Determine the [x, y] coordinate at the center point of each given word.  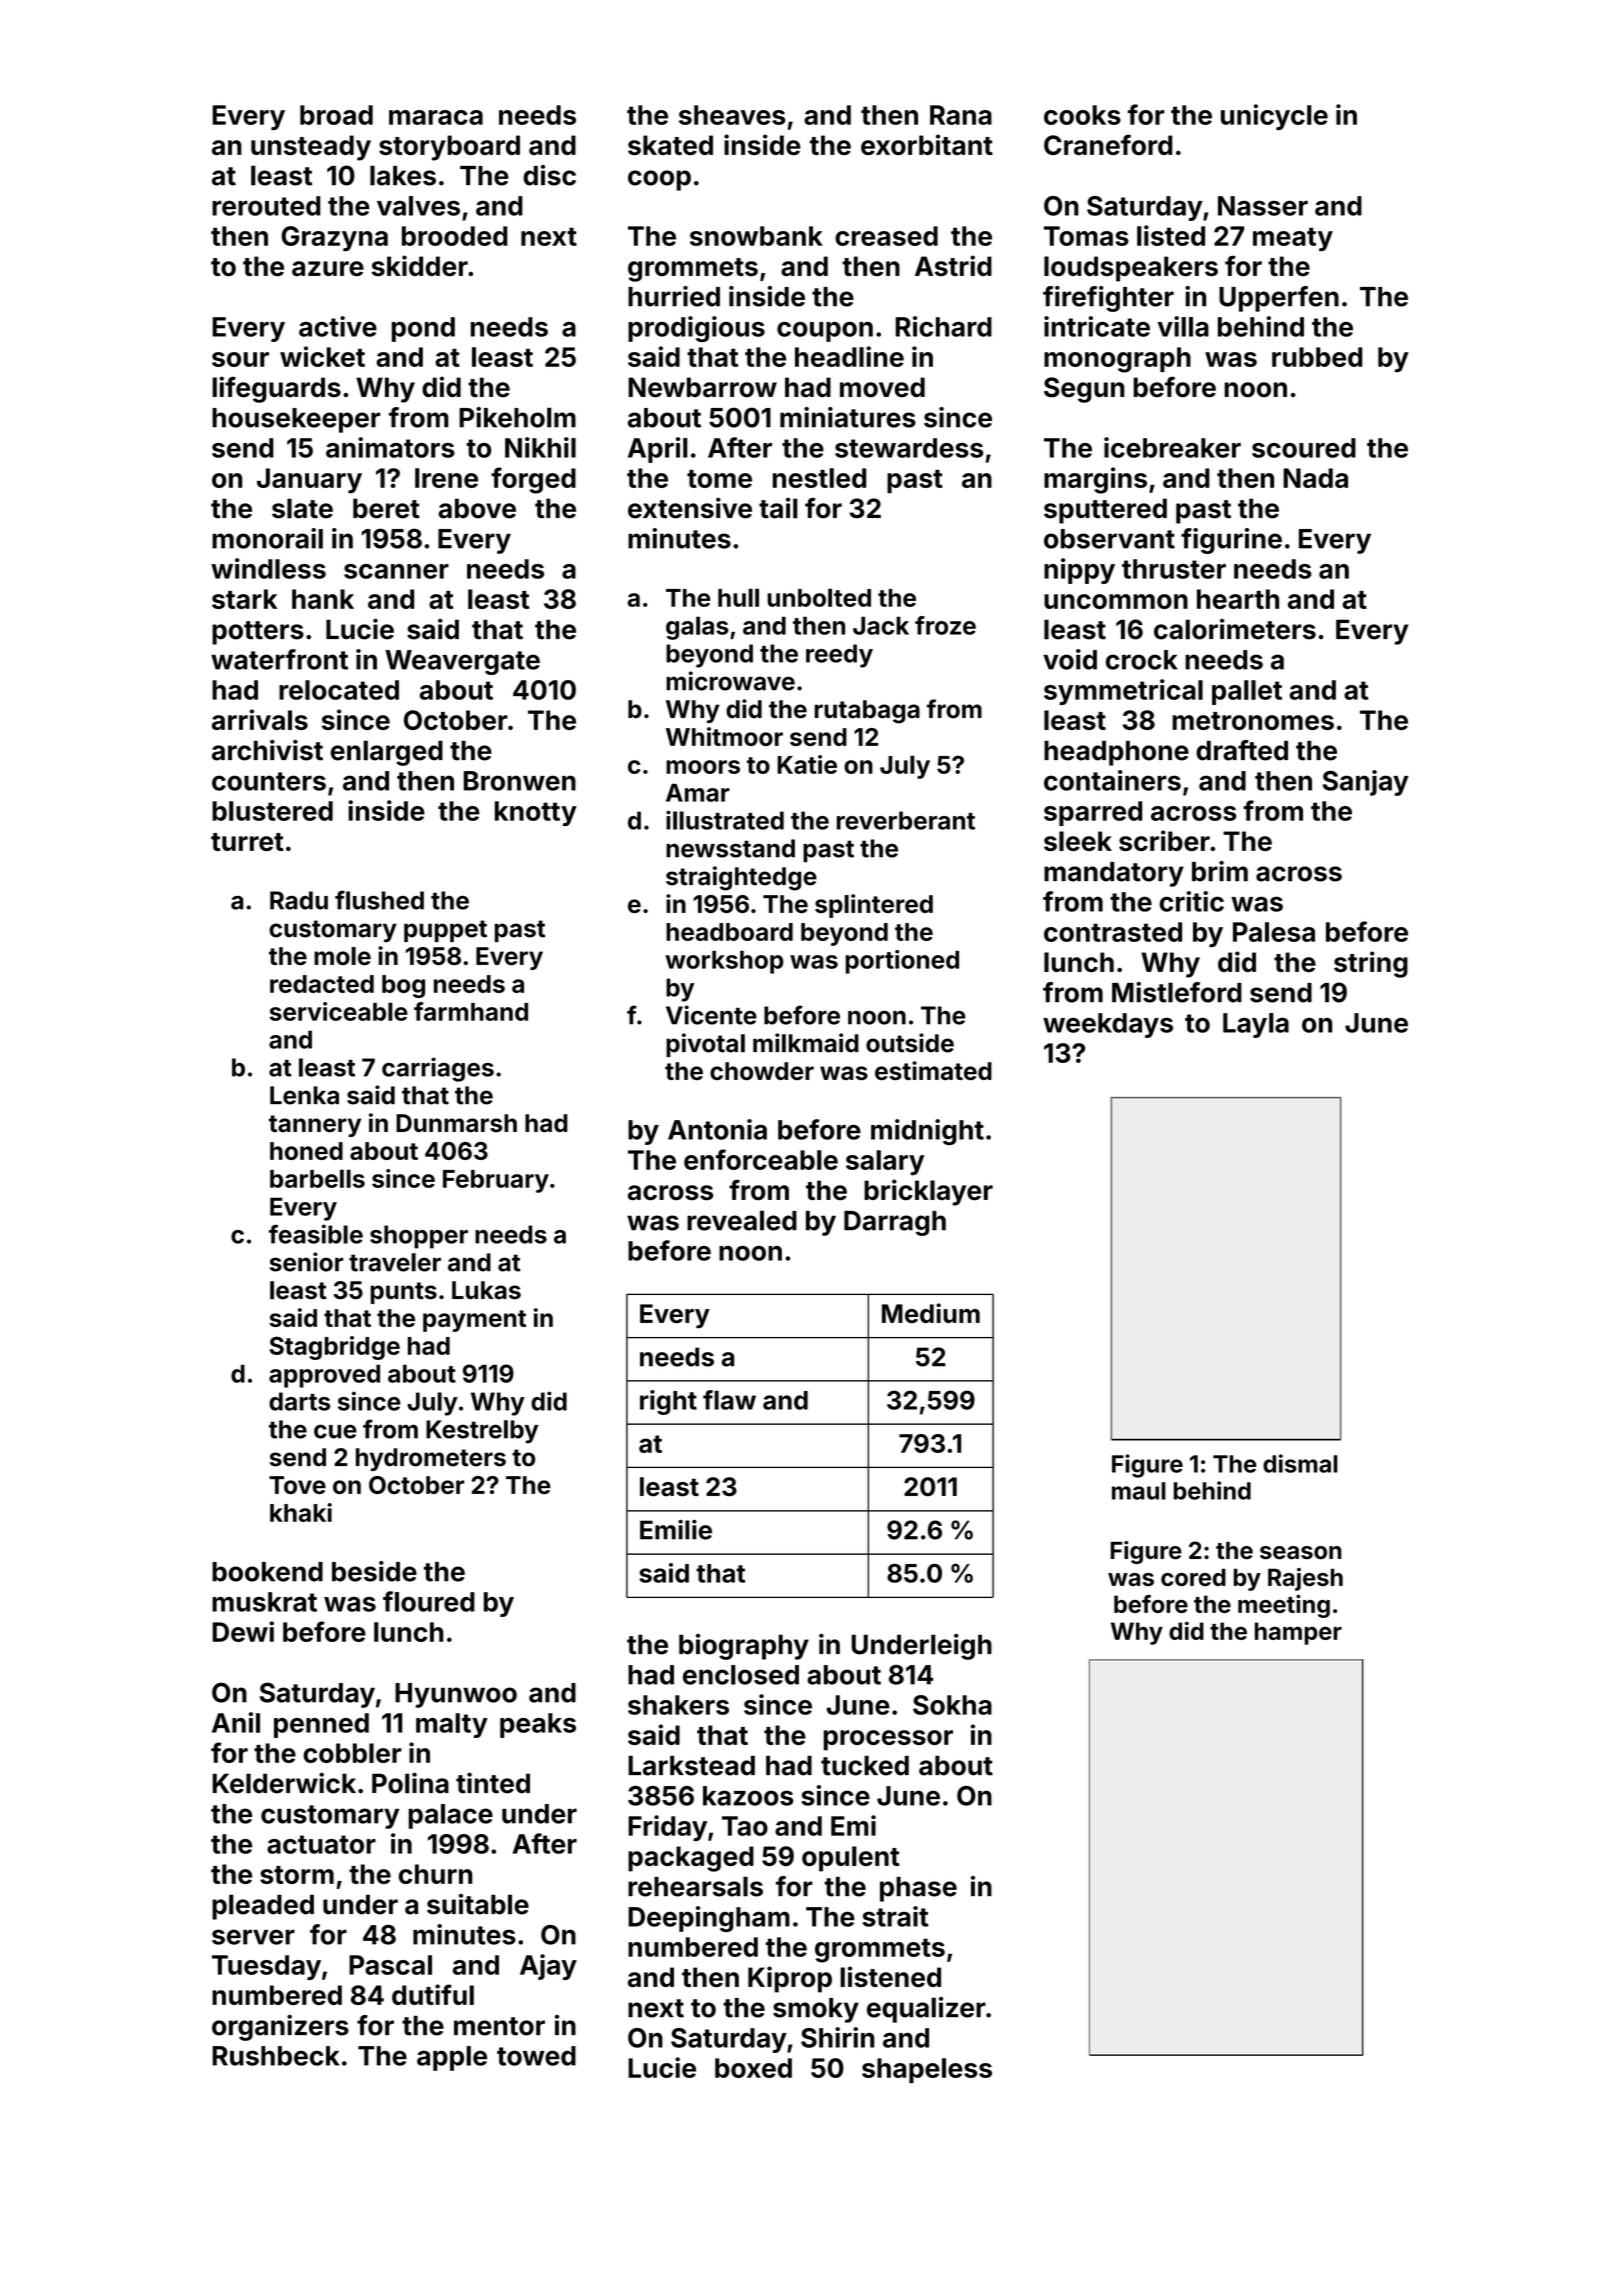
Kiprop [790, 1979]
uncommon [1116, 601]
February [496, 1181]
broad [336, 115]
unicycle [1274, 117]
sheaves [732, 115]
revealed [742, 1220]
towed [536, 2056]
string [1371, 964]
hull [738, 597]
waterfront [279, 659]
